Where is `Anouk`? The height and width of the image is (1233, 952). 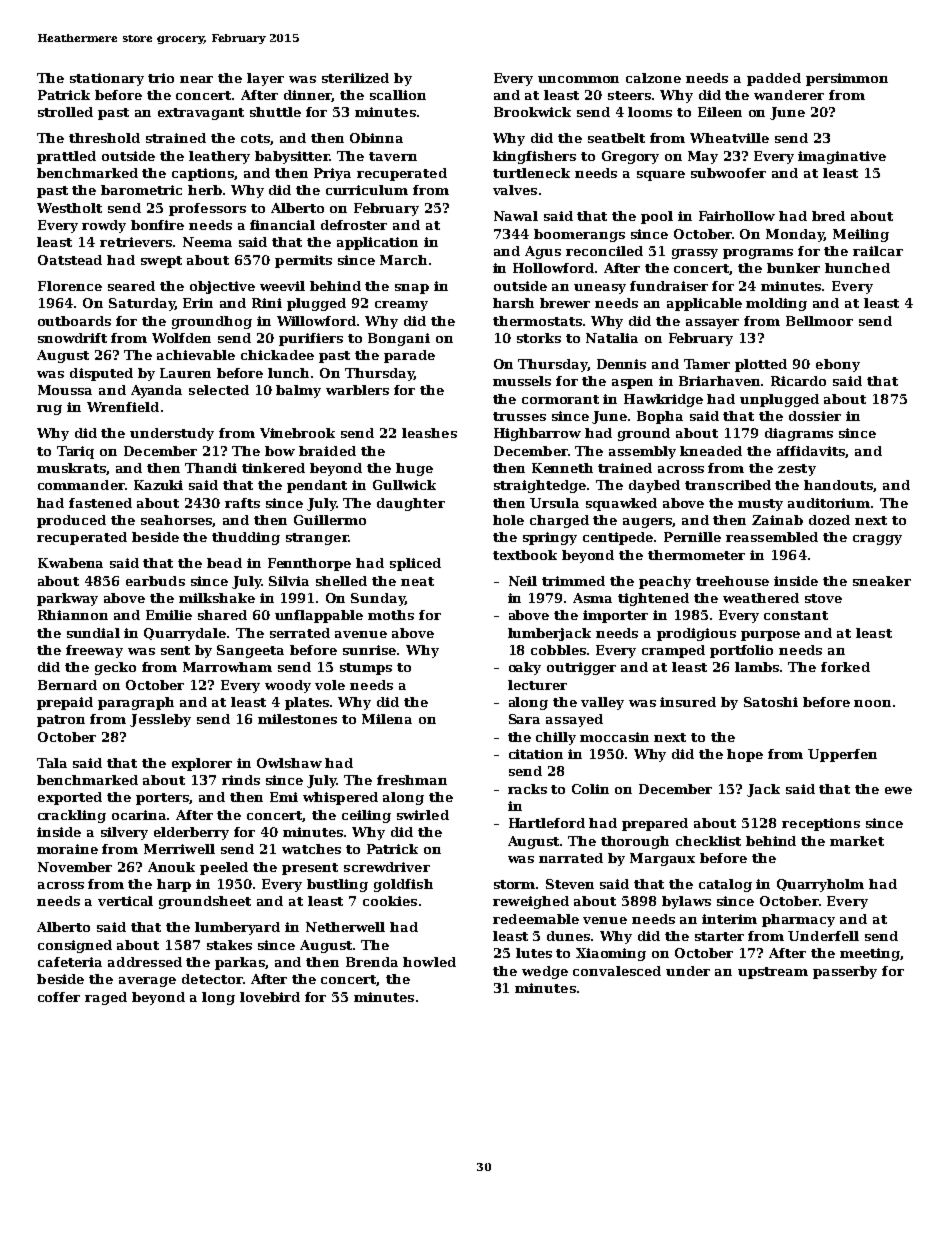 Anouk is located at coordinates (171, 867).
